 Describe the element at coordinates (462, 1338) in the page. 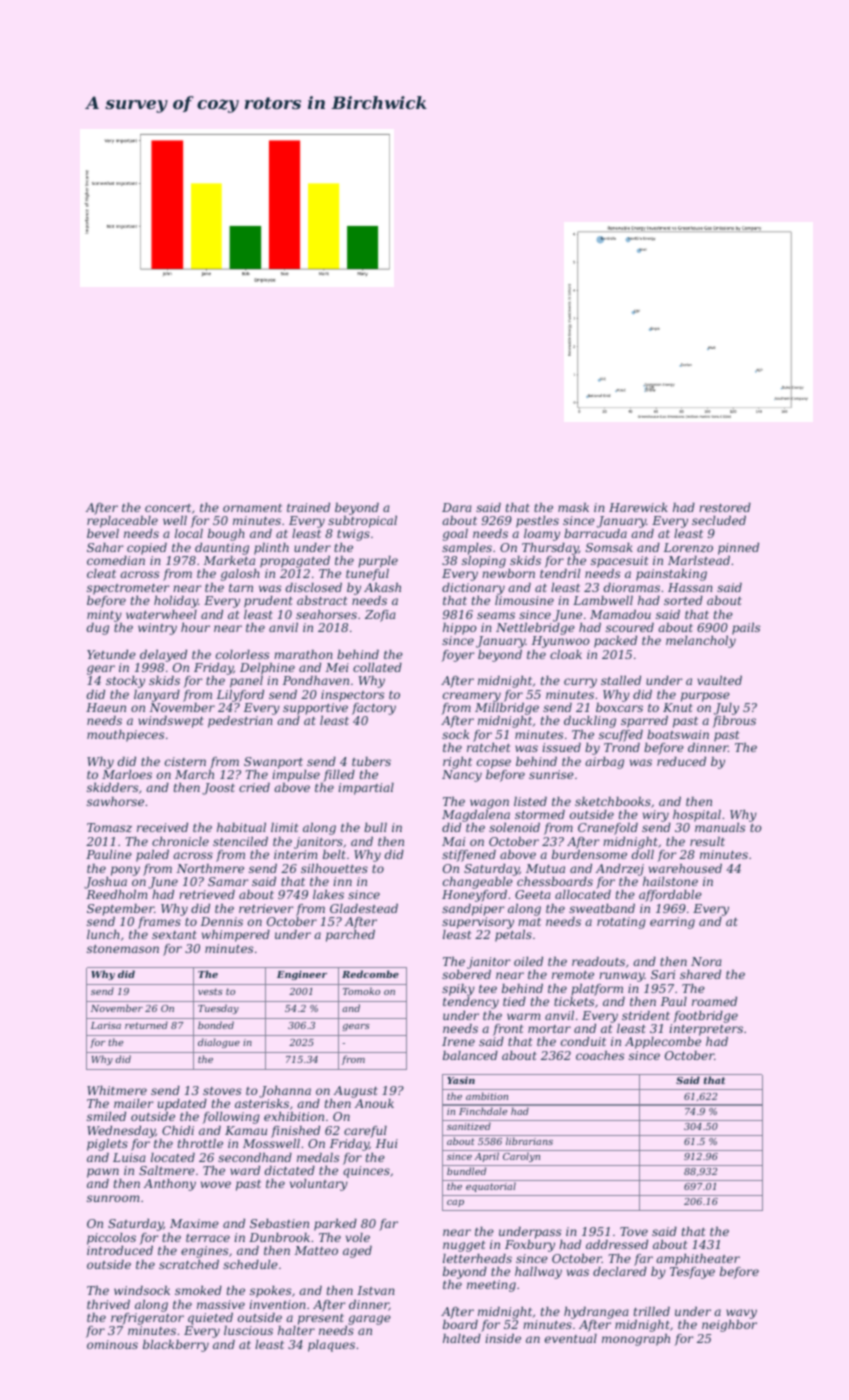

I see `halted` at that location.
